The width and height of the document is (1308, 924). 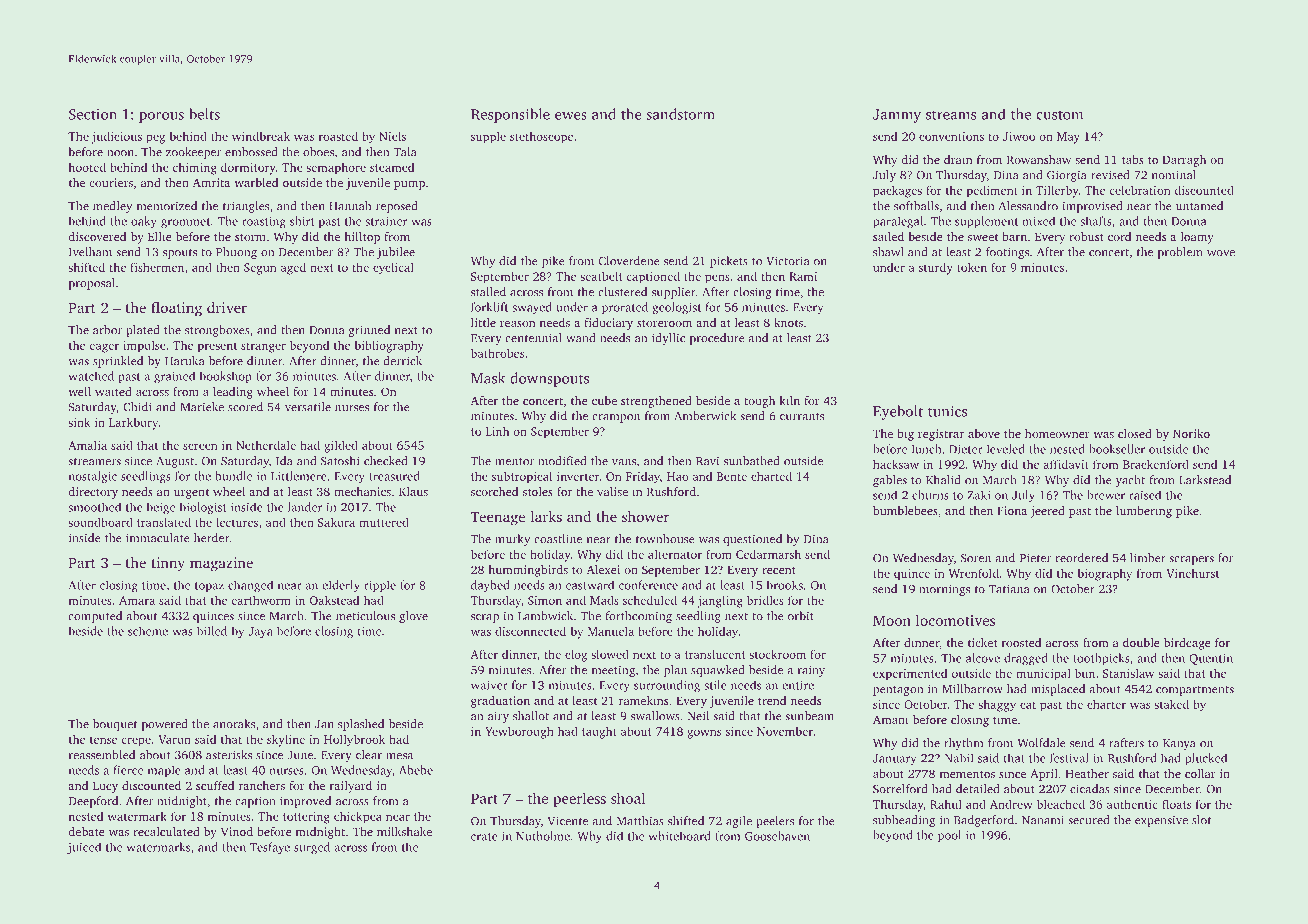 What do you see at coordinates (393, 268) in the document?
I see `cyclical` at bounding box center [393, 268].
